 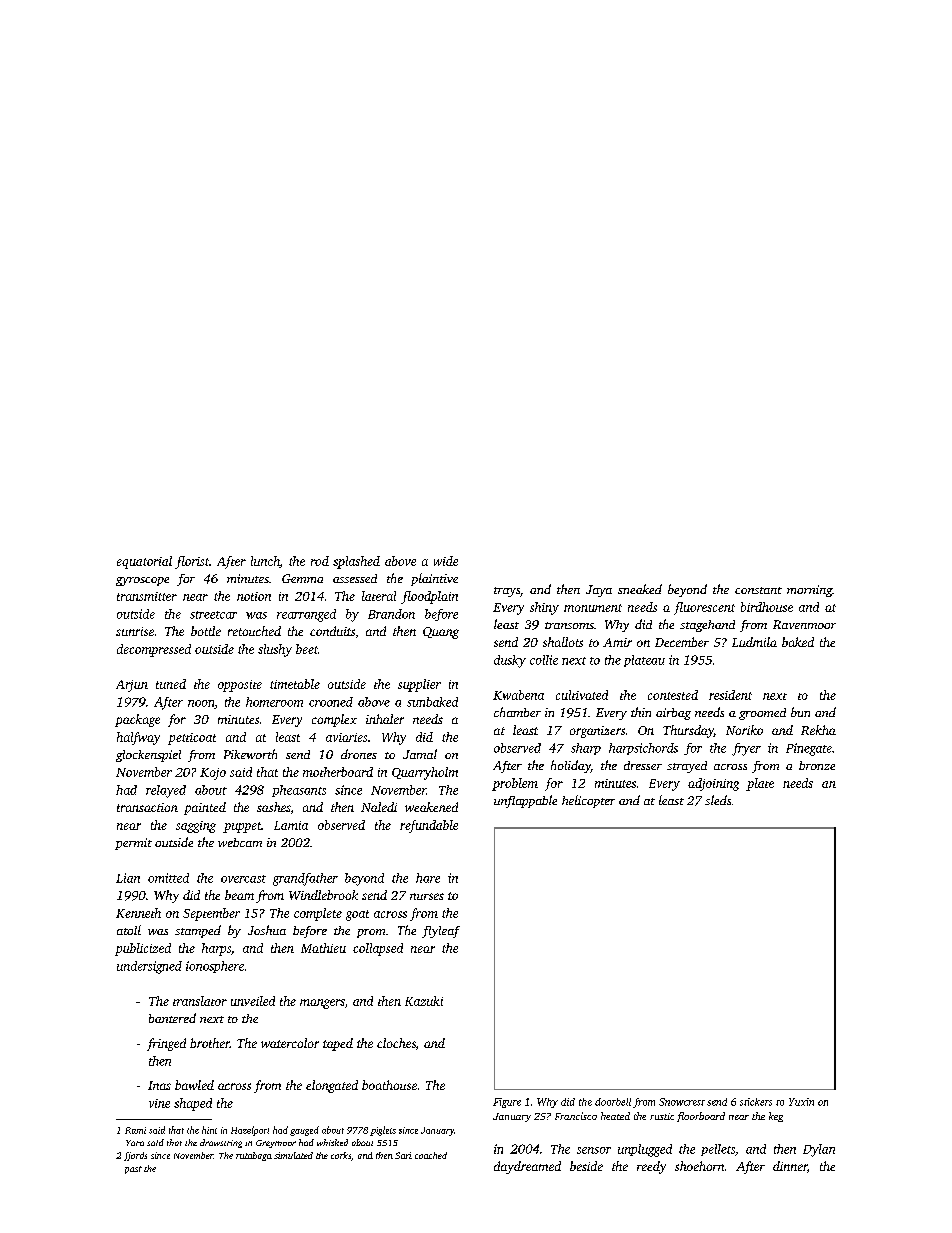 What do you see at coordinates (682, 1102) in the image?
I see `Snowcrest` at bounding box center [682, 1102].
